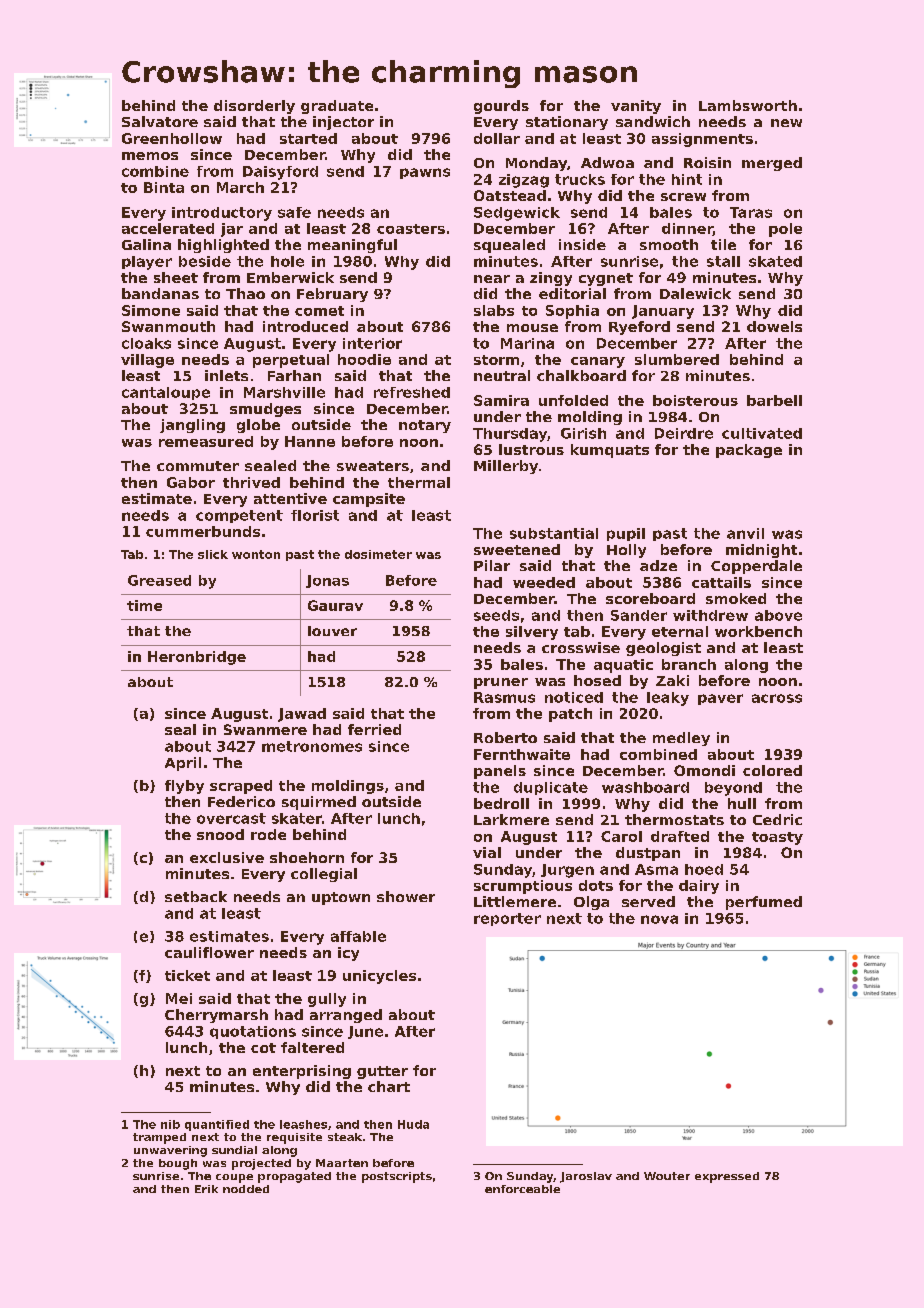 The image size is (924, 1308). What do you see at coordinates (501, 400) in the screenshot?
I see `Samira` at bounding box center [501, 400].
